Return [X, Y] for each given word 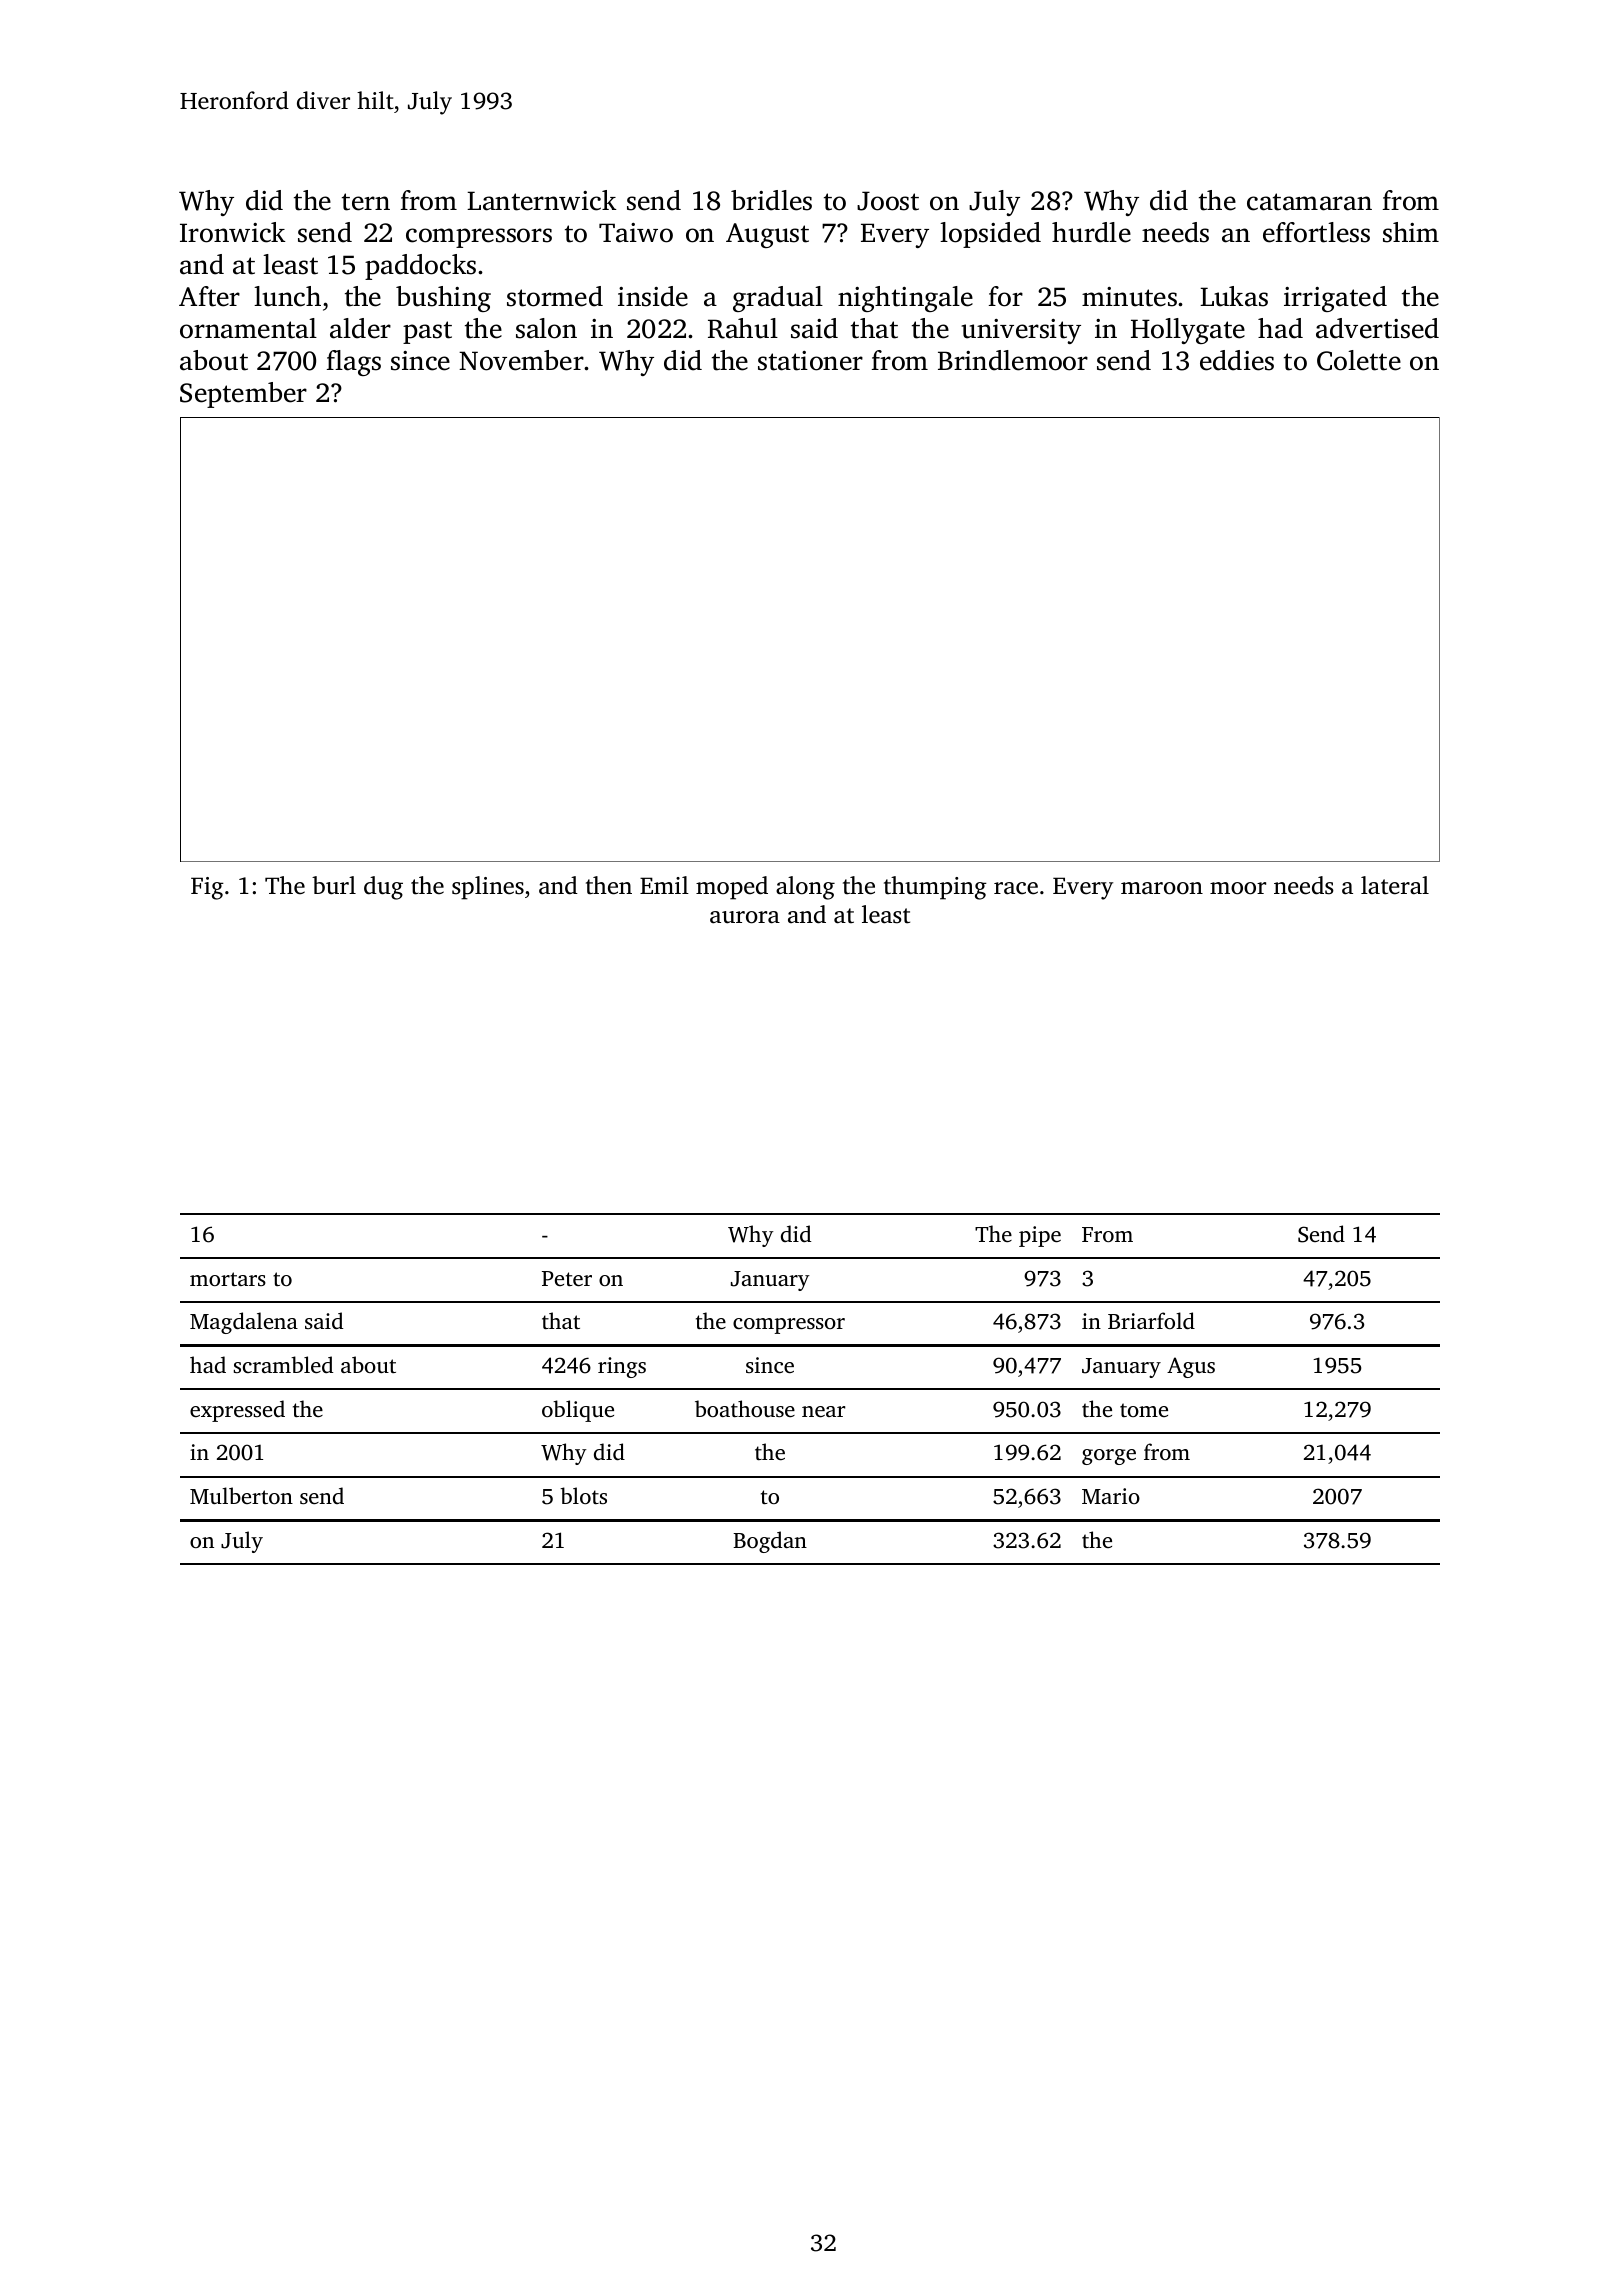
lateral [1395, 885]
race [1016, 888]
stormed [555, 296]
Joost [888, 201]
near [824, 1411]
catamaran [1309, 202]
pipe [1040, 1236]
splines [488, 888]
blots [583, 1495]
